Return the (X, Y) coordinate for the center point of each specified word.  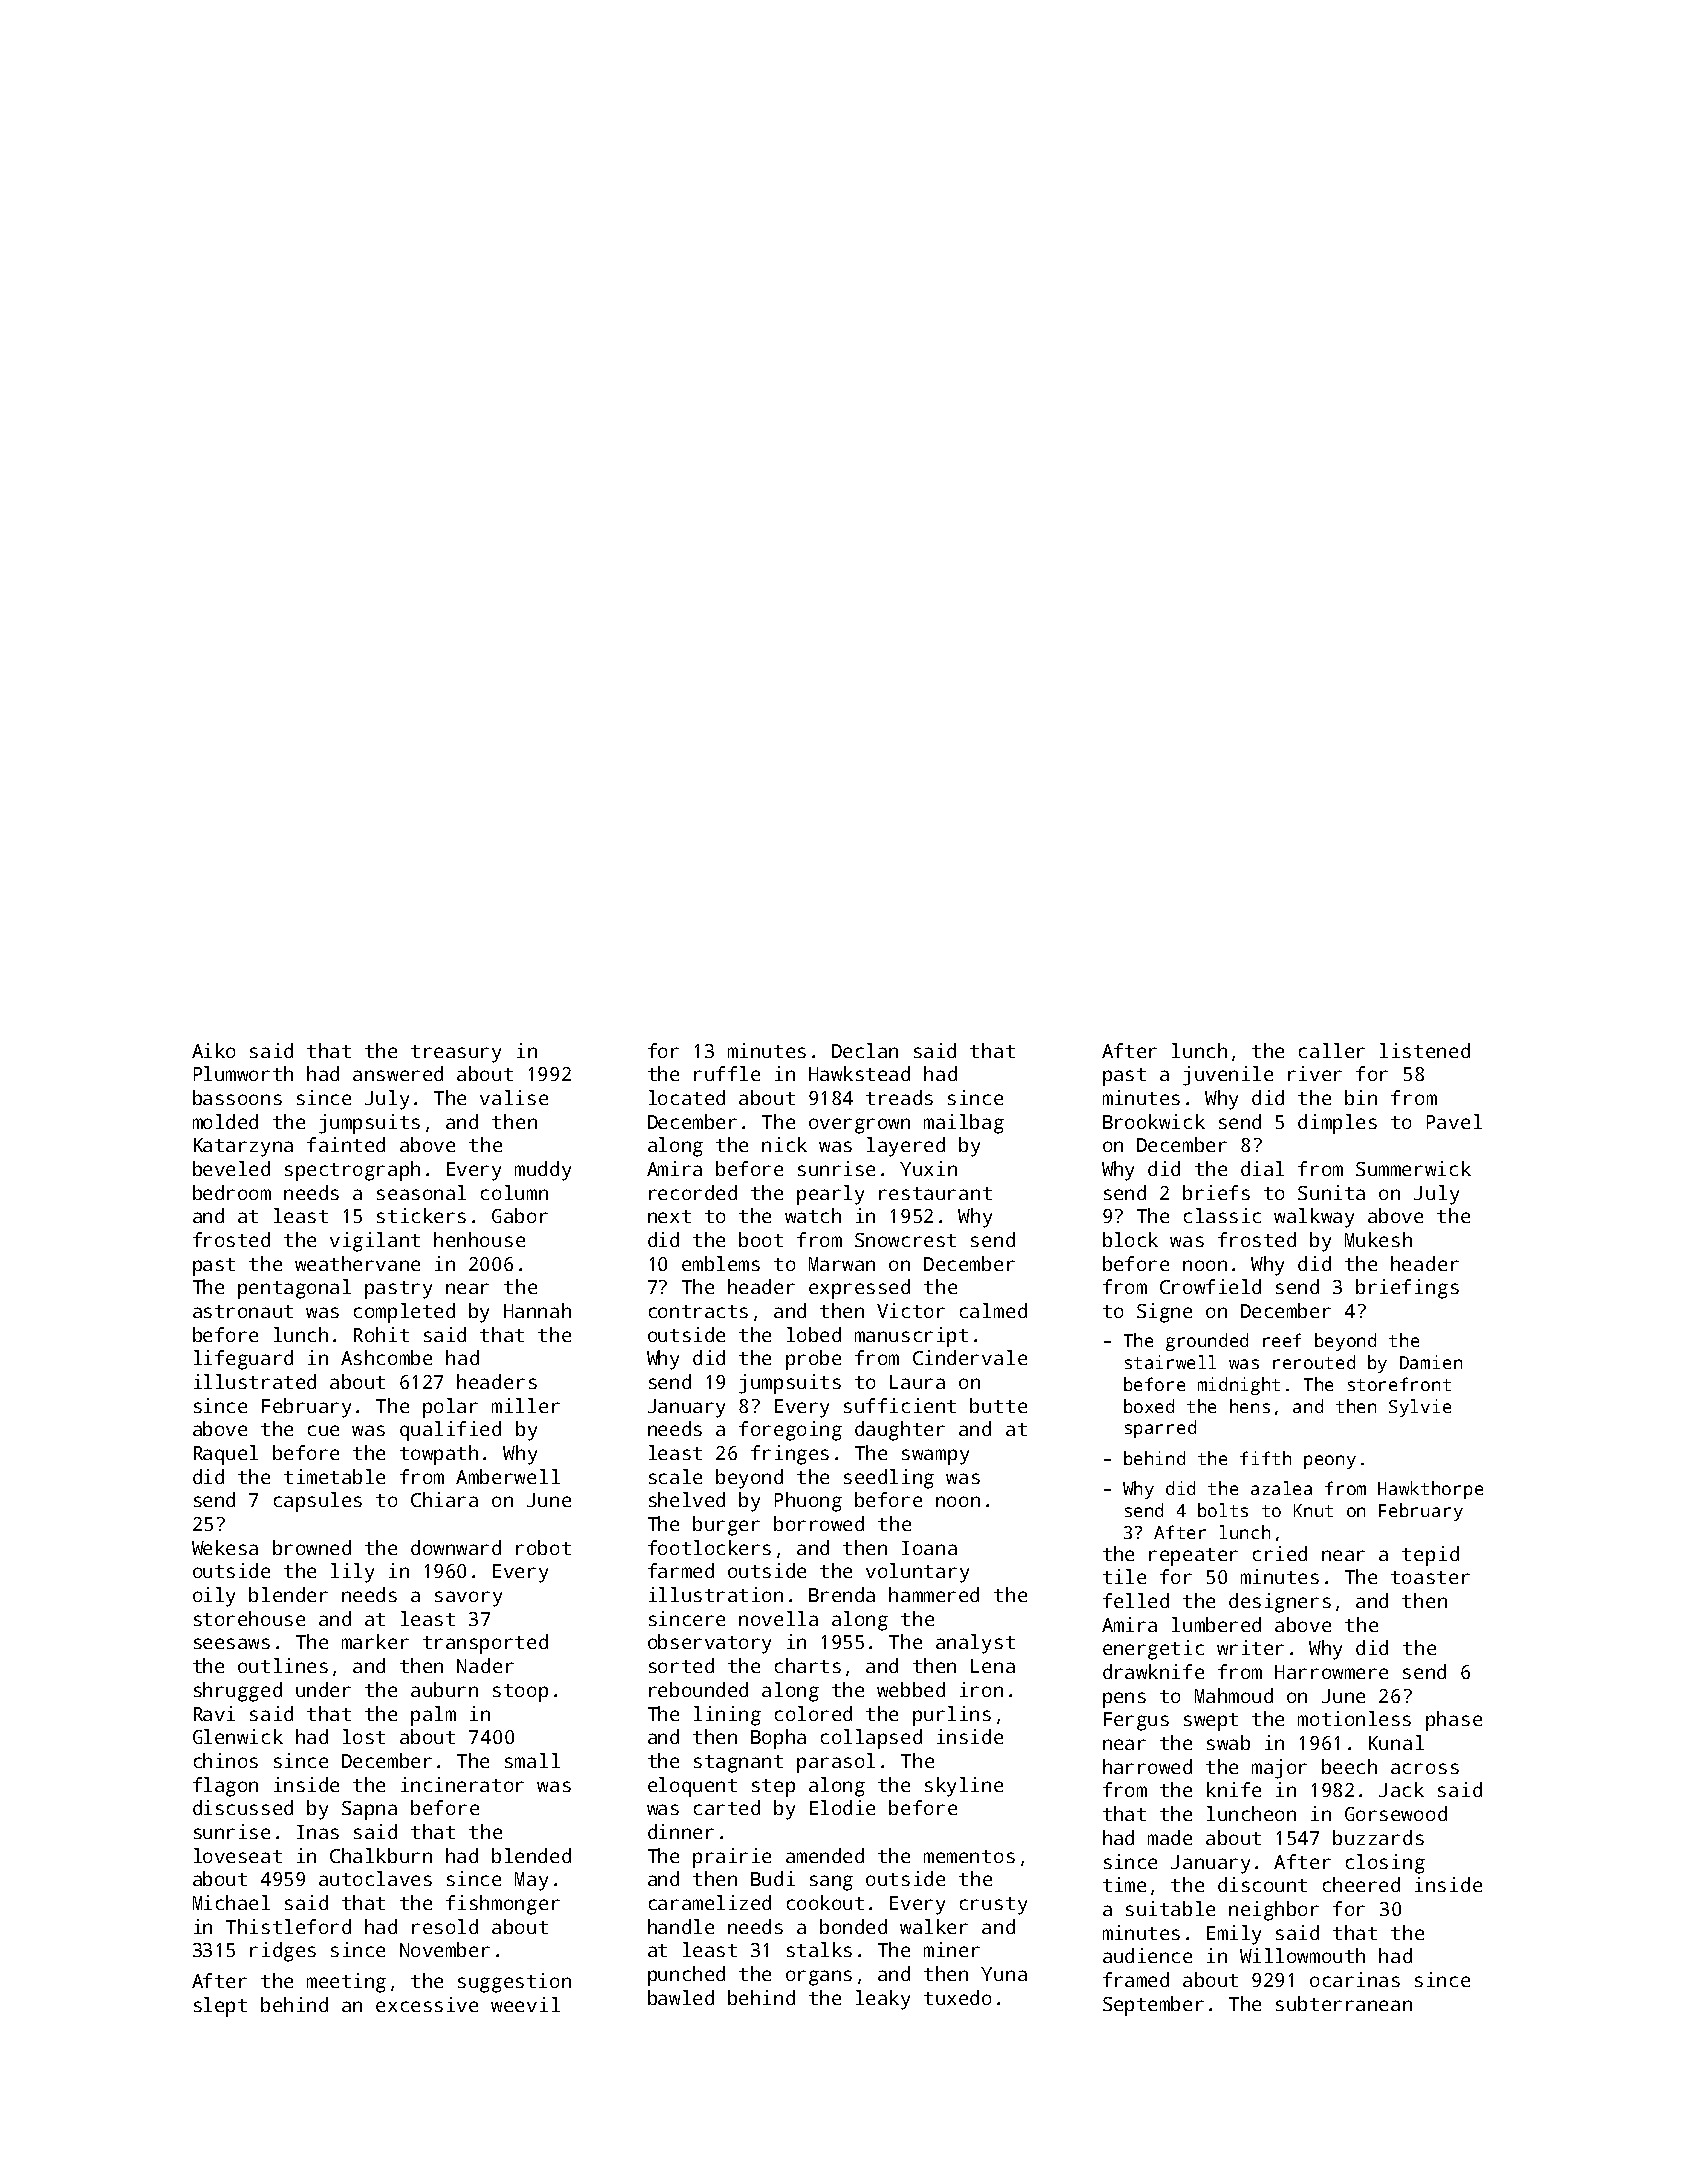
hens (1250, 1406)
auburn (444, 1689)
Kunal (1396, 1742)
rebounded (698, 1689)
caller (1332, 1050)
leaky (883, 2000)
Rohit (381, 1334)
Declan (865, 1050)
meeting (346, 1983)
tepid (1430, 1556)
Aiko (213, 1050)
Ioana (929, 1548)
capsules (318, 1502)
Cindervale (970, 1357)
